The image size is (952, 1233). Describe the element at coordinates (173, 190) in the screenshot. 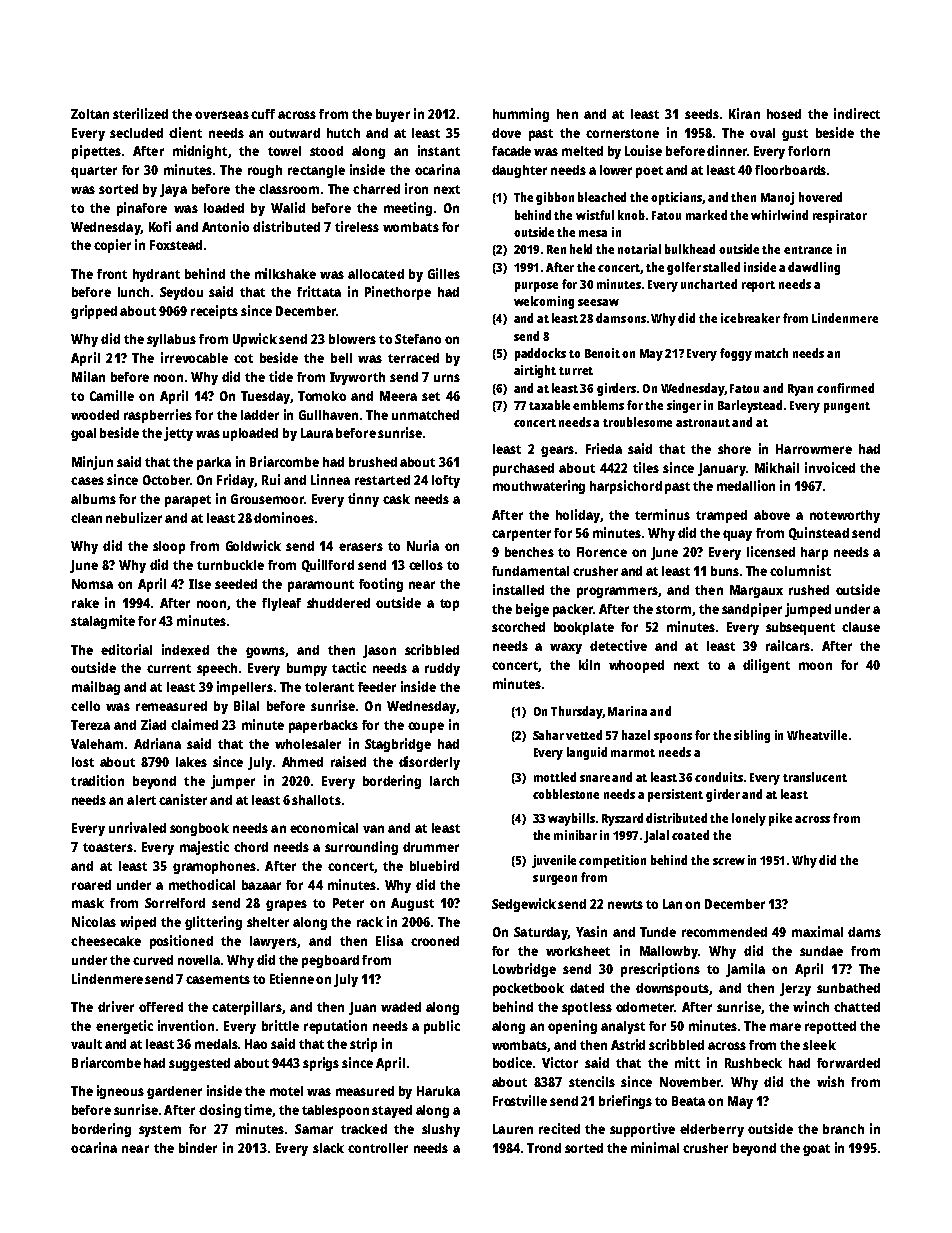

I see `Jaya` at that location.
